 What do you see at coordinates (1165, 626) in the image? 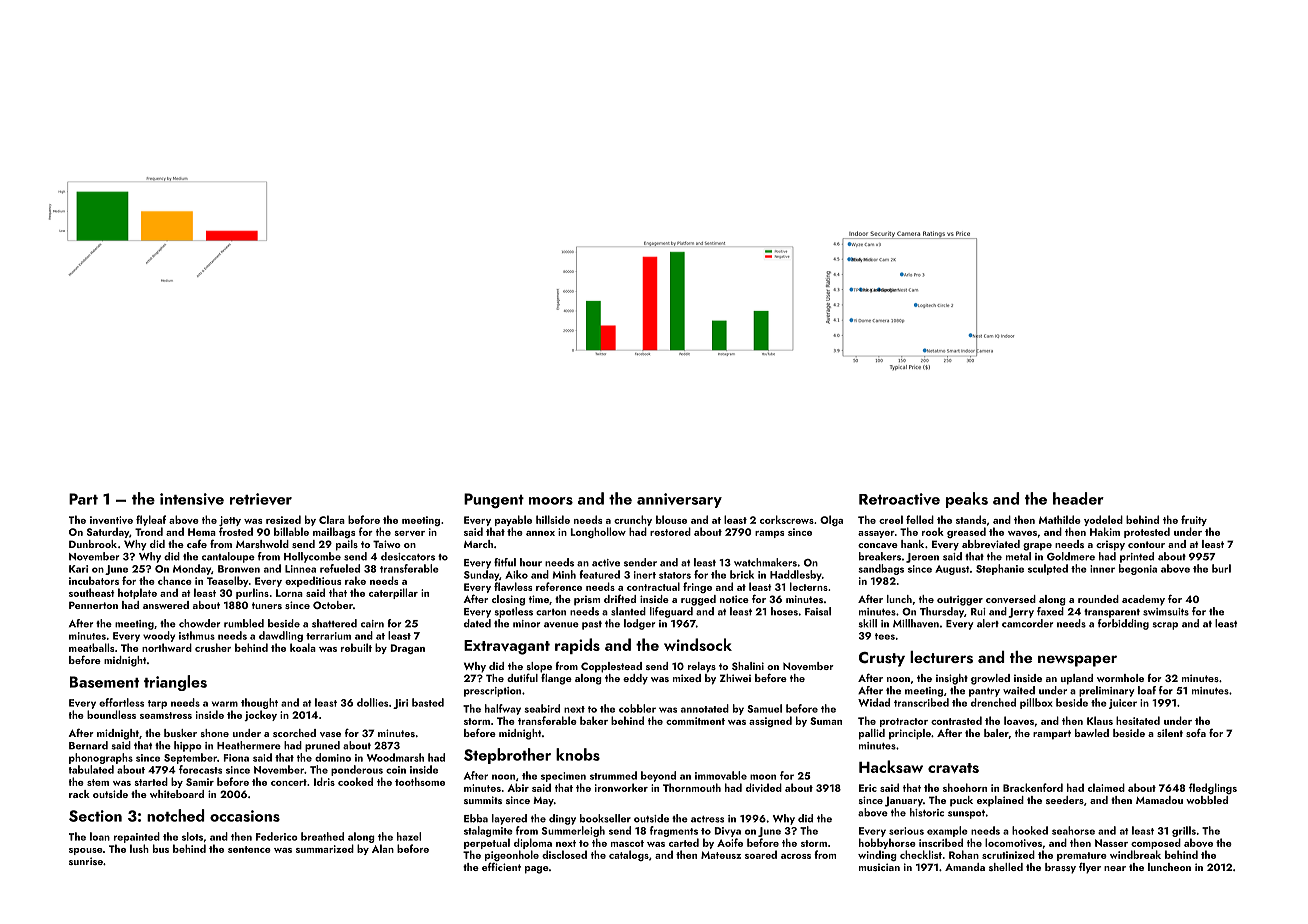
I see `scrap` at bounding box center [1165, 626].
